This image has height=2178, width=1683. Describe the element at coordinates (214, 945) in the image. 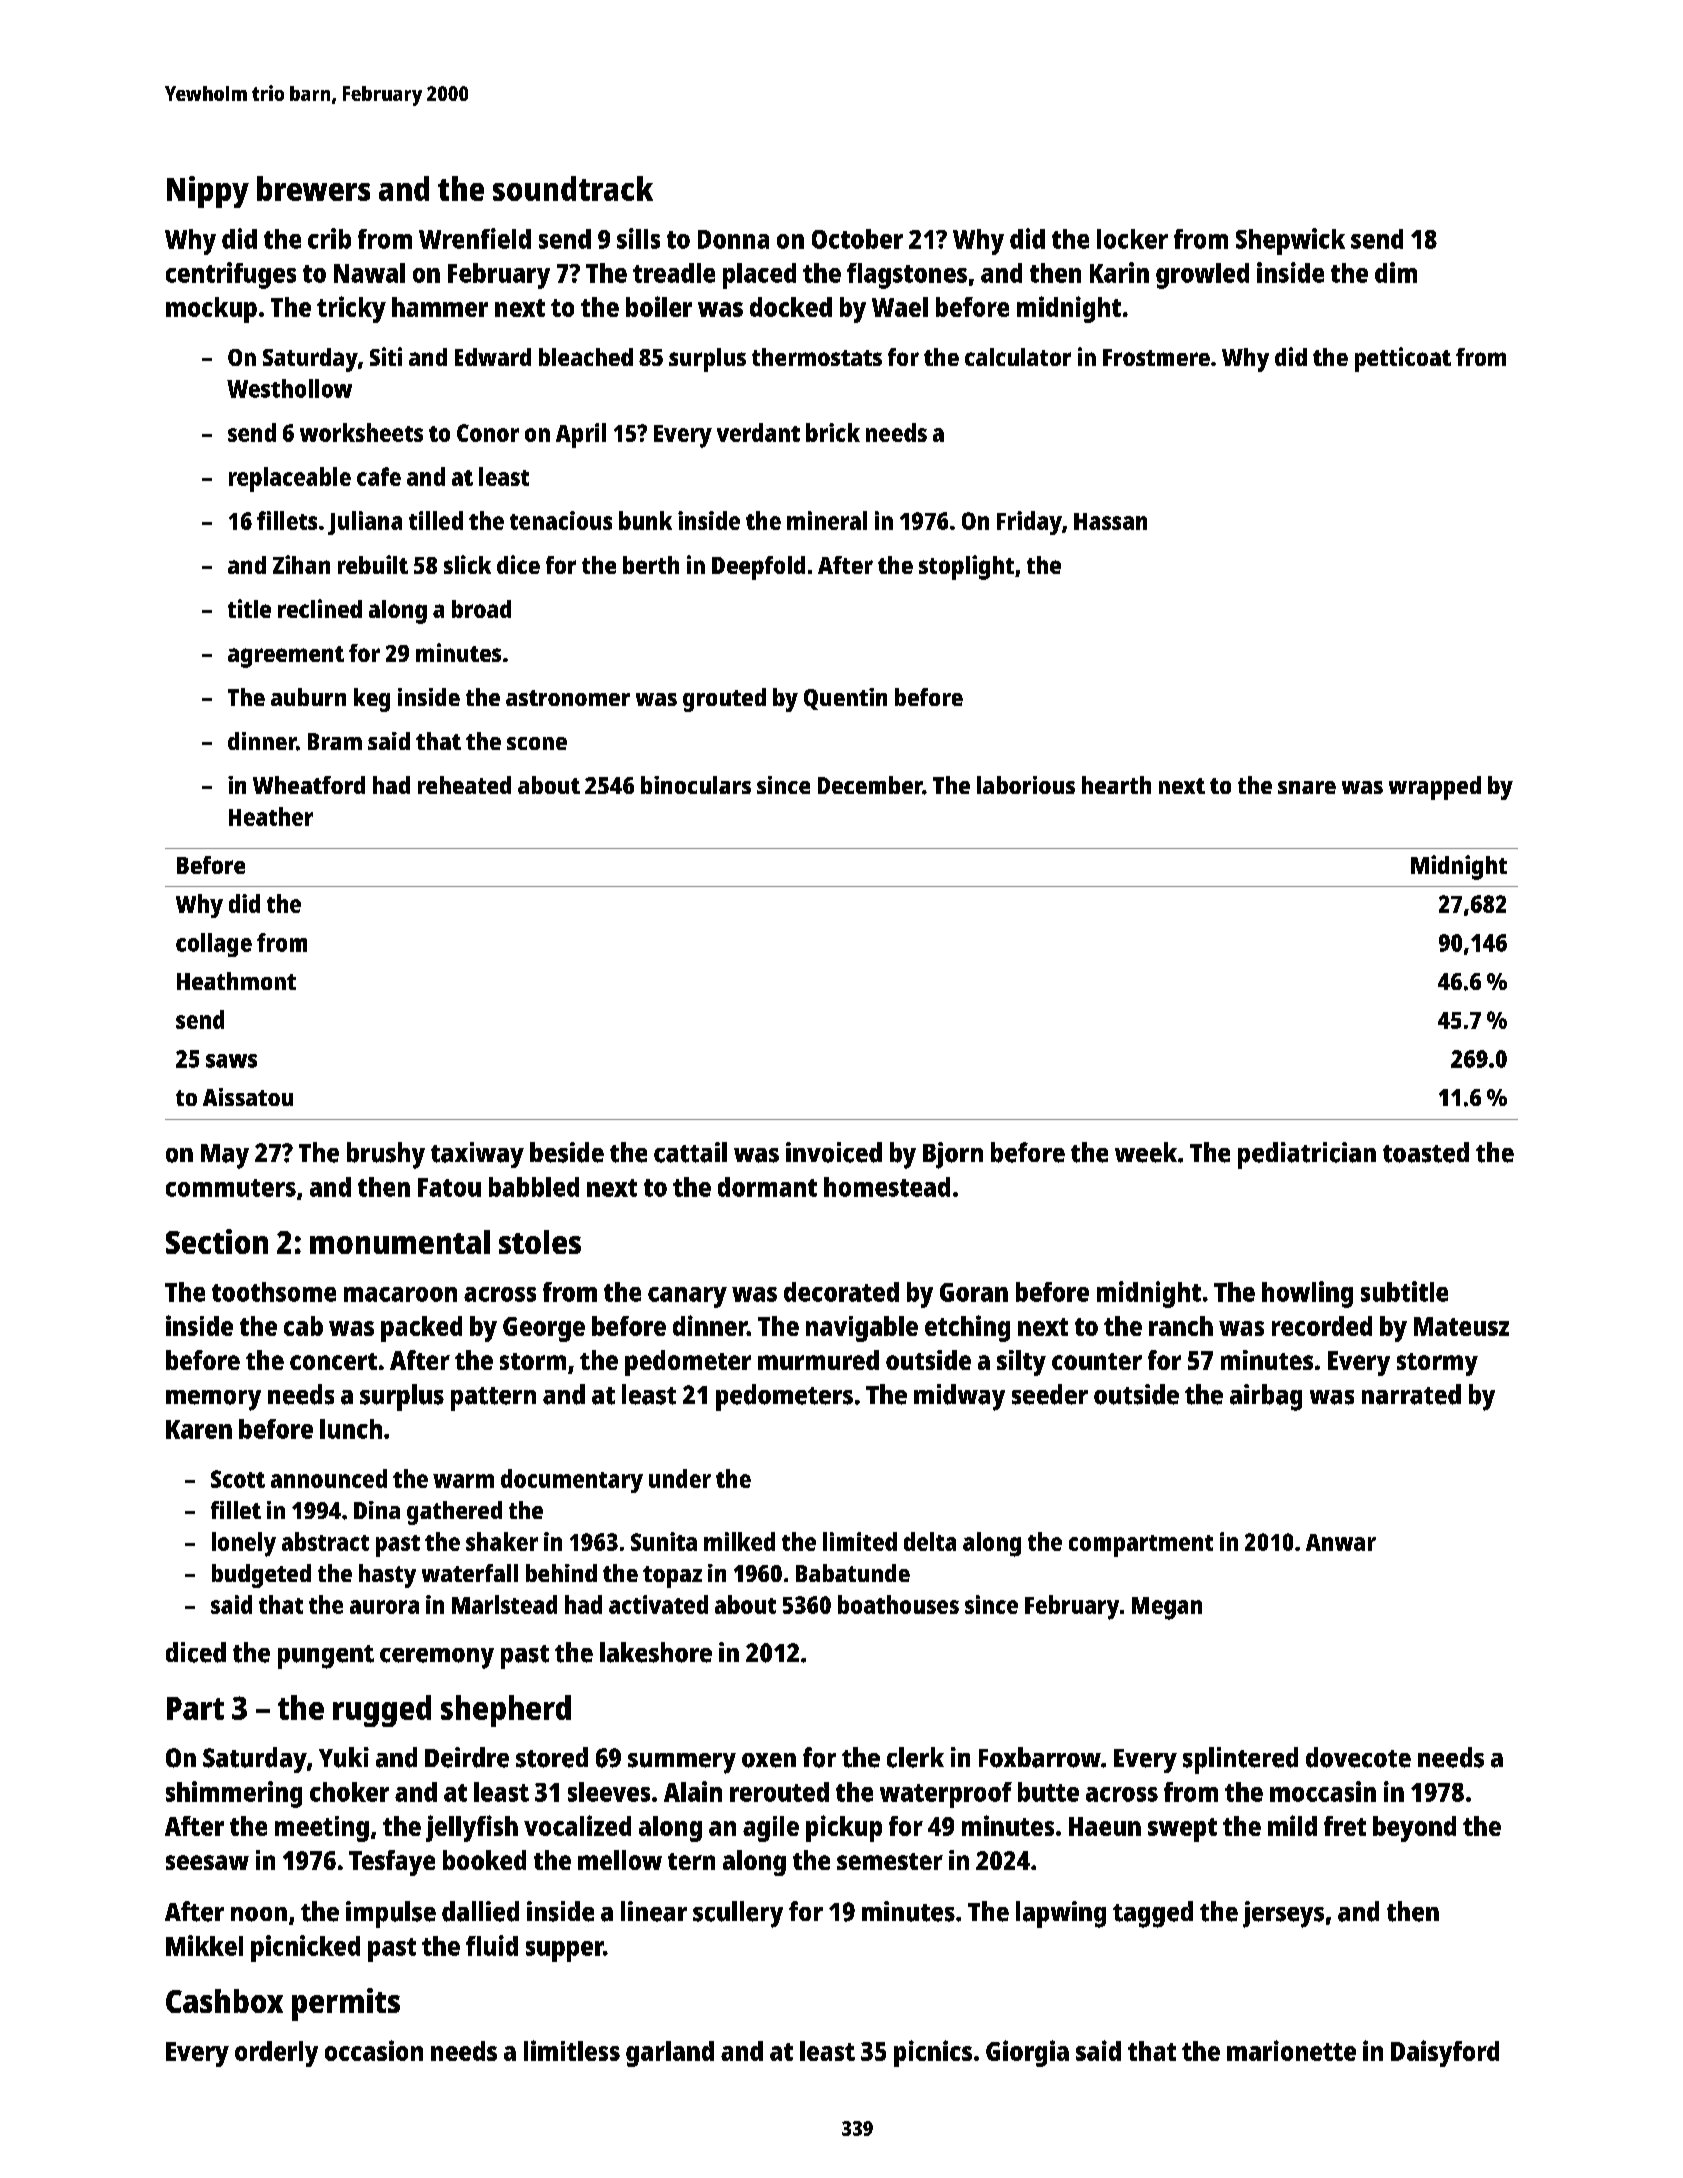

I see `collage` at that location.
